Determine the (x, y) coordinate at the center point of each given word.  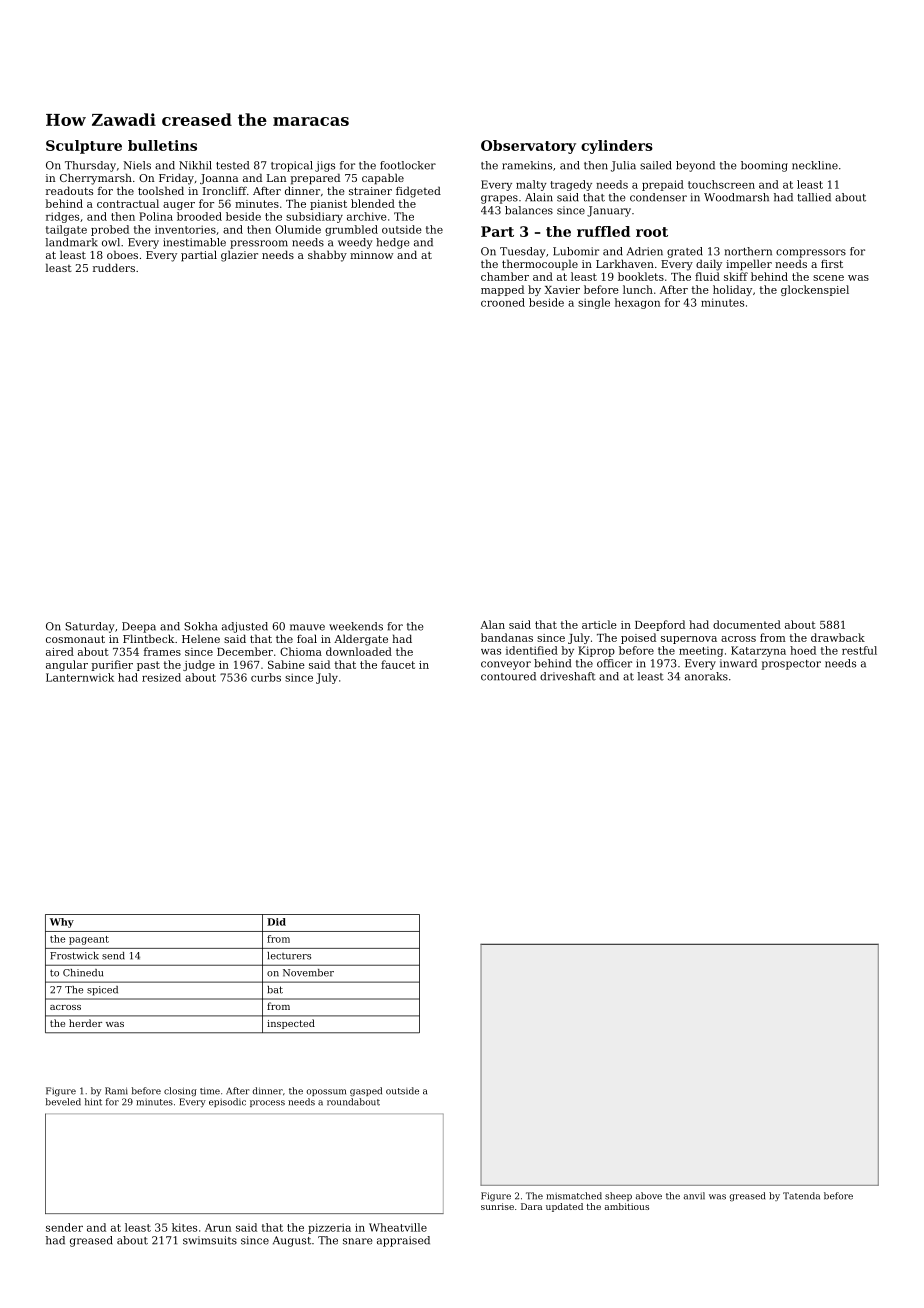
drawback (838, 637)
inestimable (194, 242)
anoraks (706, 676)
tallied (814, 197)
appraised (403, 1241)
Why (62, 923)
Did (276, 922)
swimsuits (210, 1240)
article (599, 624)
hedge (392, 243)
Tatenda (801, 1196)
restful (859, 650)
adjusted (245, 627)
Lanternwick (80, 677)
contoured (508, 676)
